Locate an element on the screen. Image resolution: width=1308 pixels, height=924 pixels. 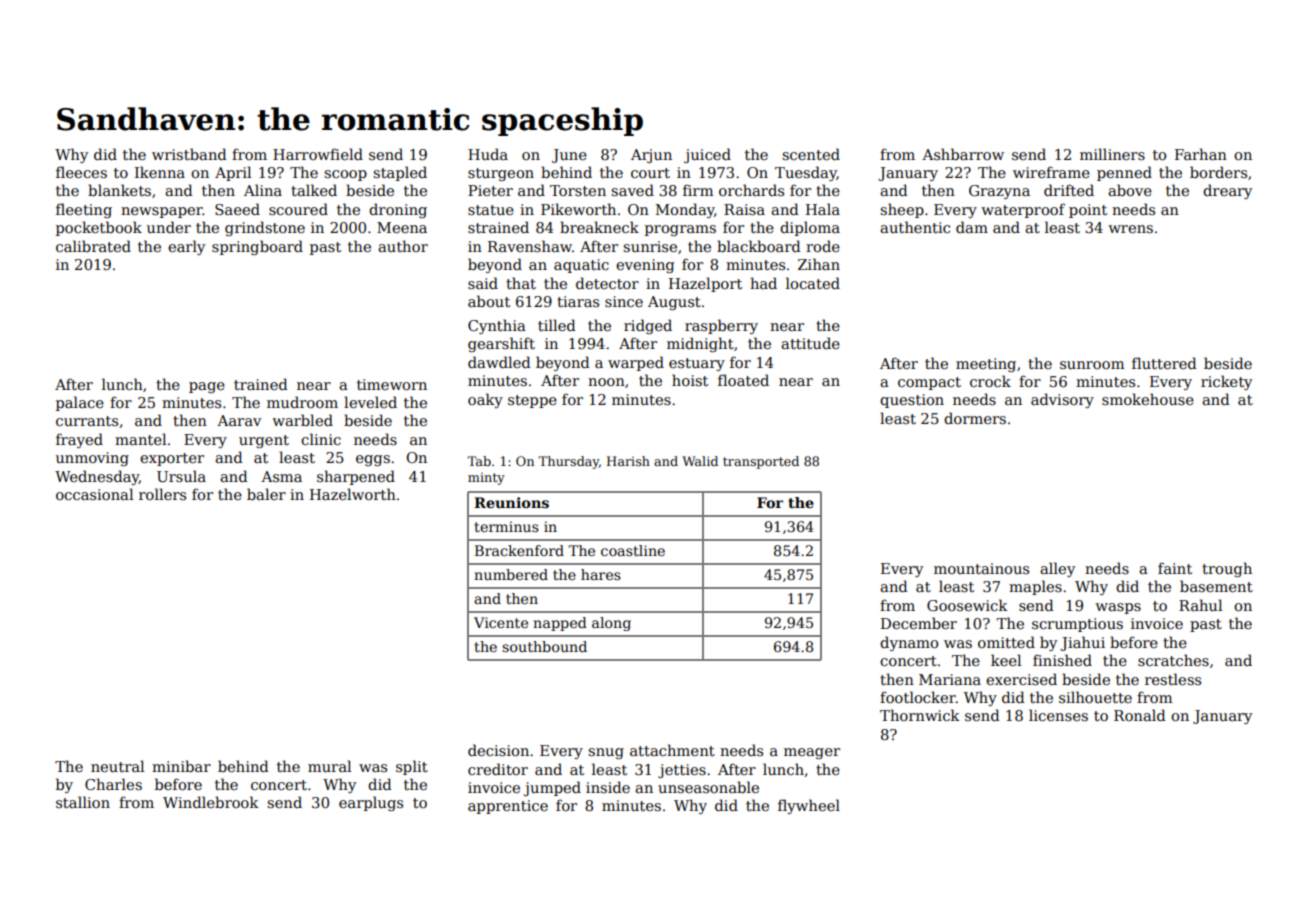
dormers is located at coordinates (975, 418).
